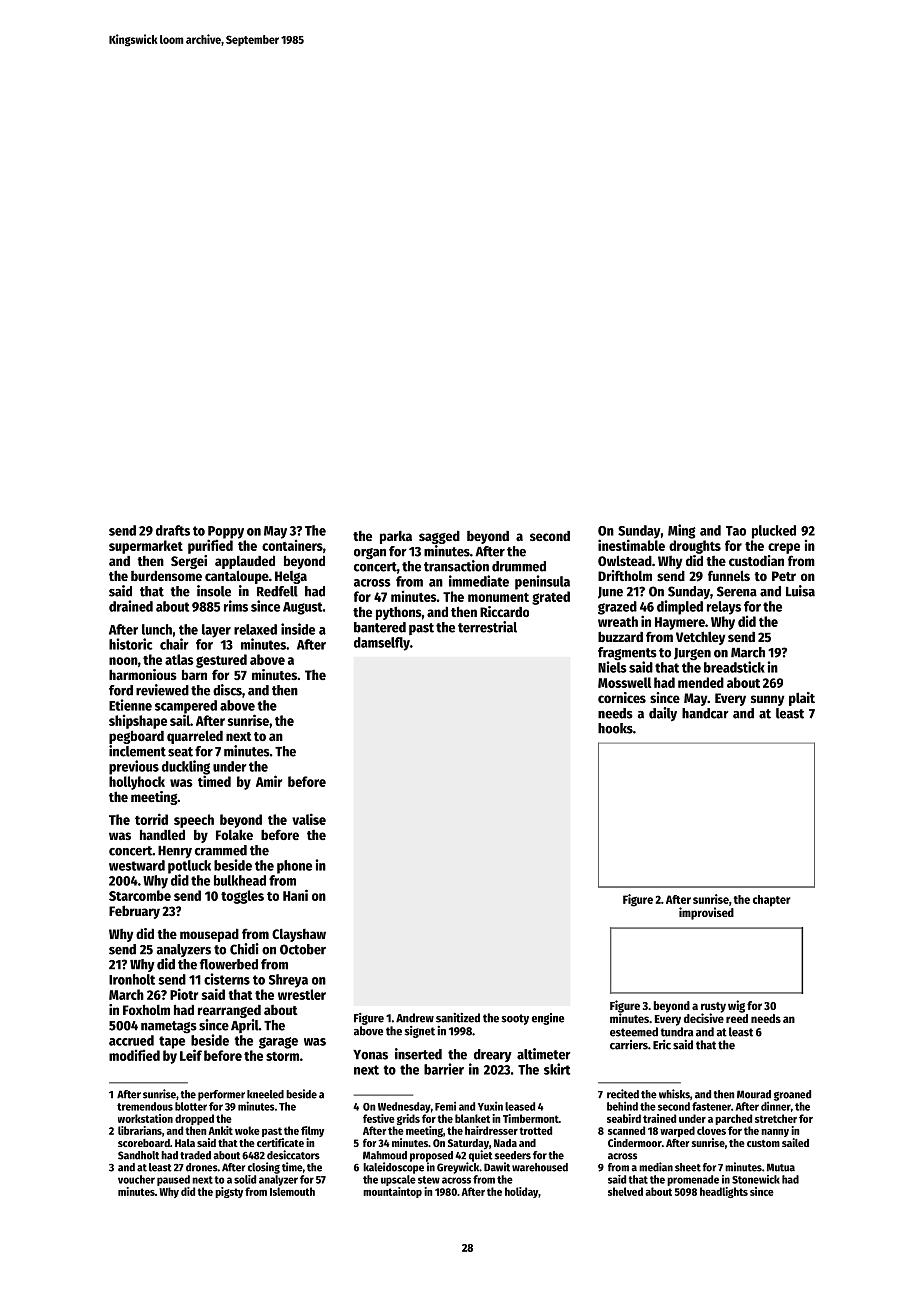 Image resolution: width=924 pixels, height=1308 pixels. What do you see at coordinates (136, 1179) in the screenshot?
I see `voucher` at bounding box center [136, 1179].
